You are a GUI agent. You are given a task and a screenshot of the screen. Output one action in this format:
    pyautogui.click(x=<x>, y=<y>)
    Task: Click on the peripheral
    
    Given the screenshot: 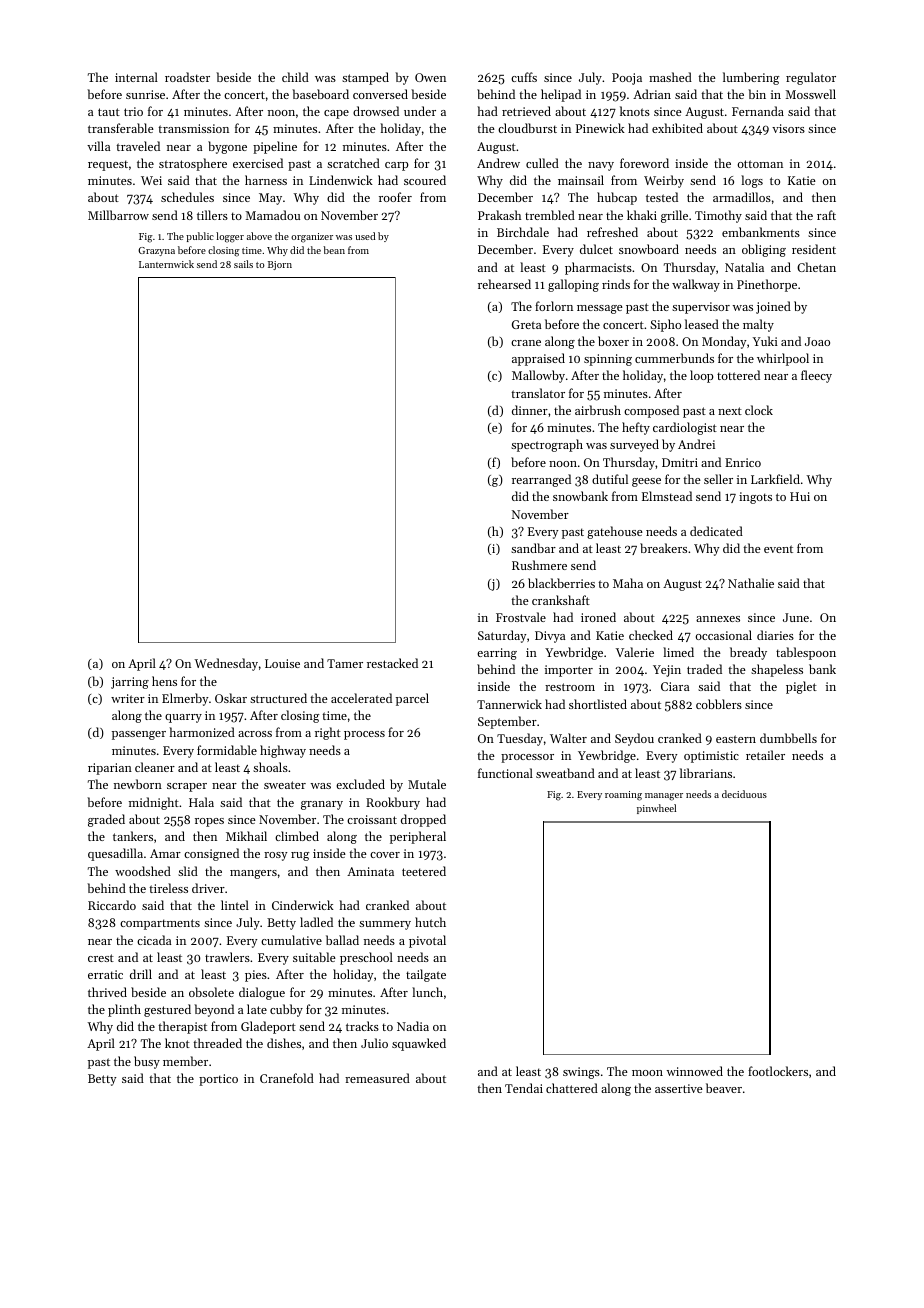 What is the action you would take?
    pyautogui.click(x=418, y=837)
